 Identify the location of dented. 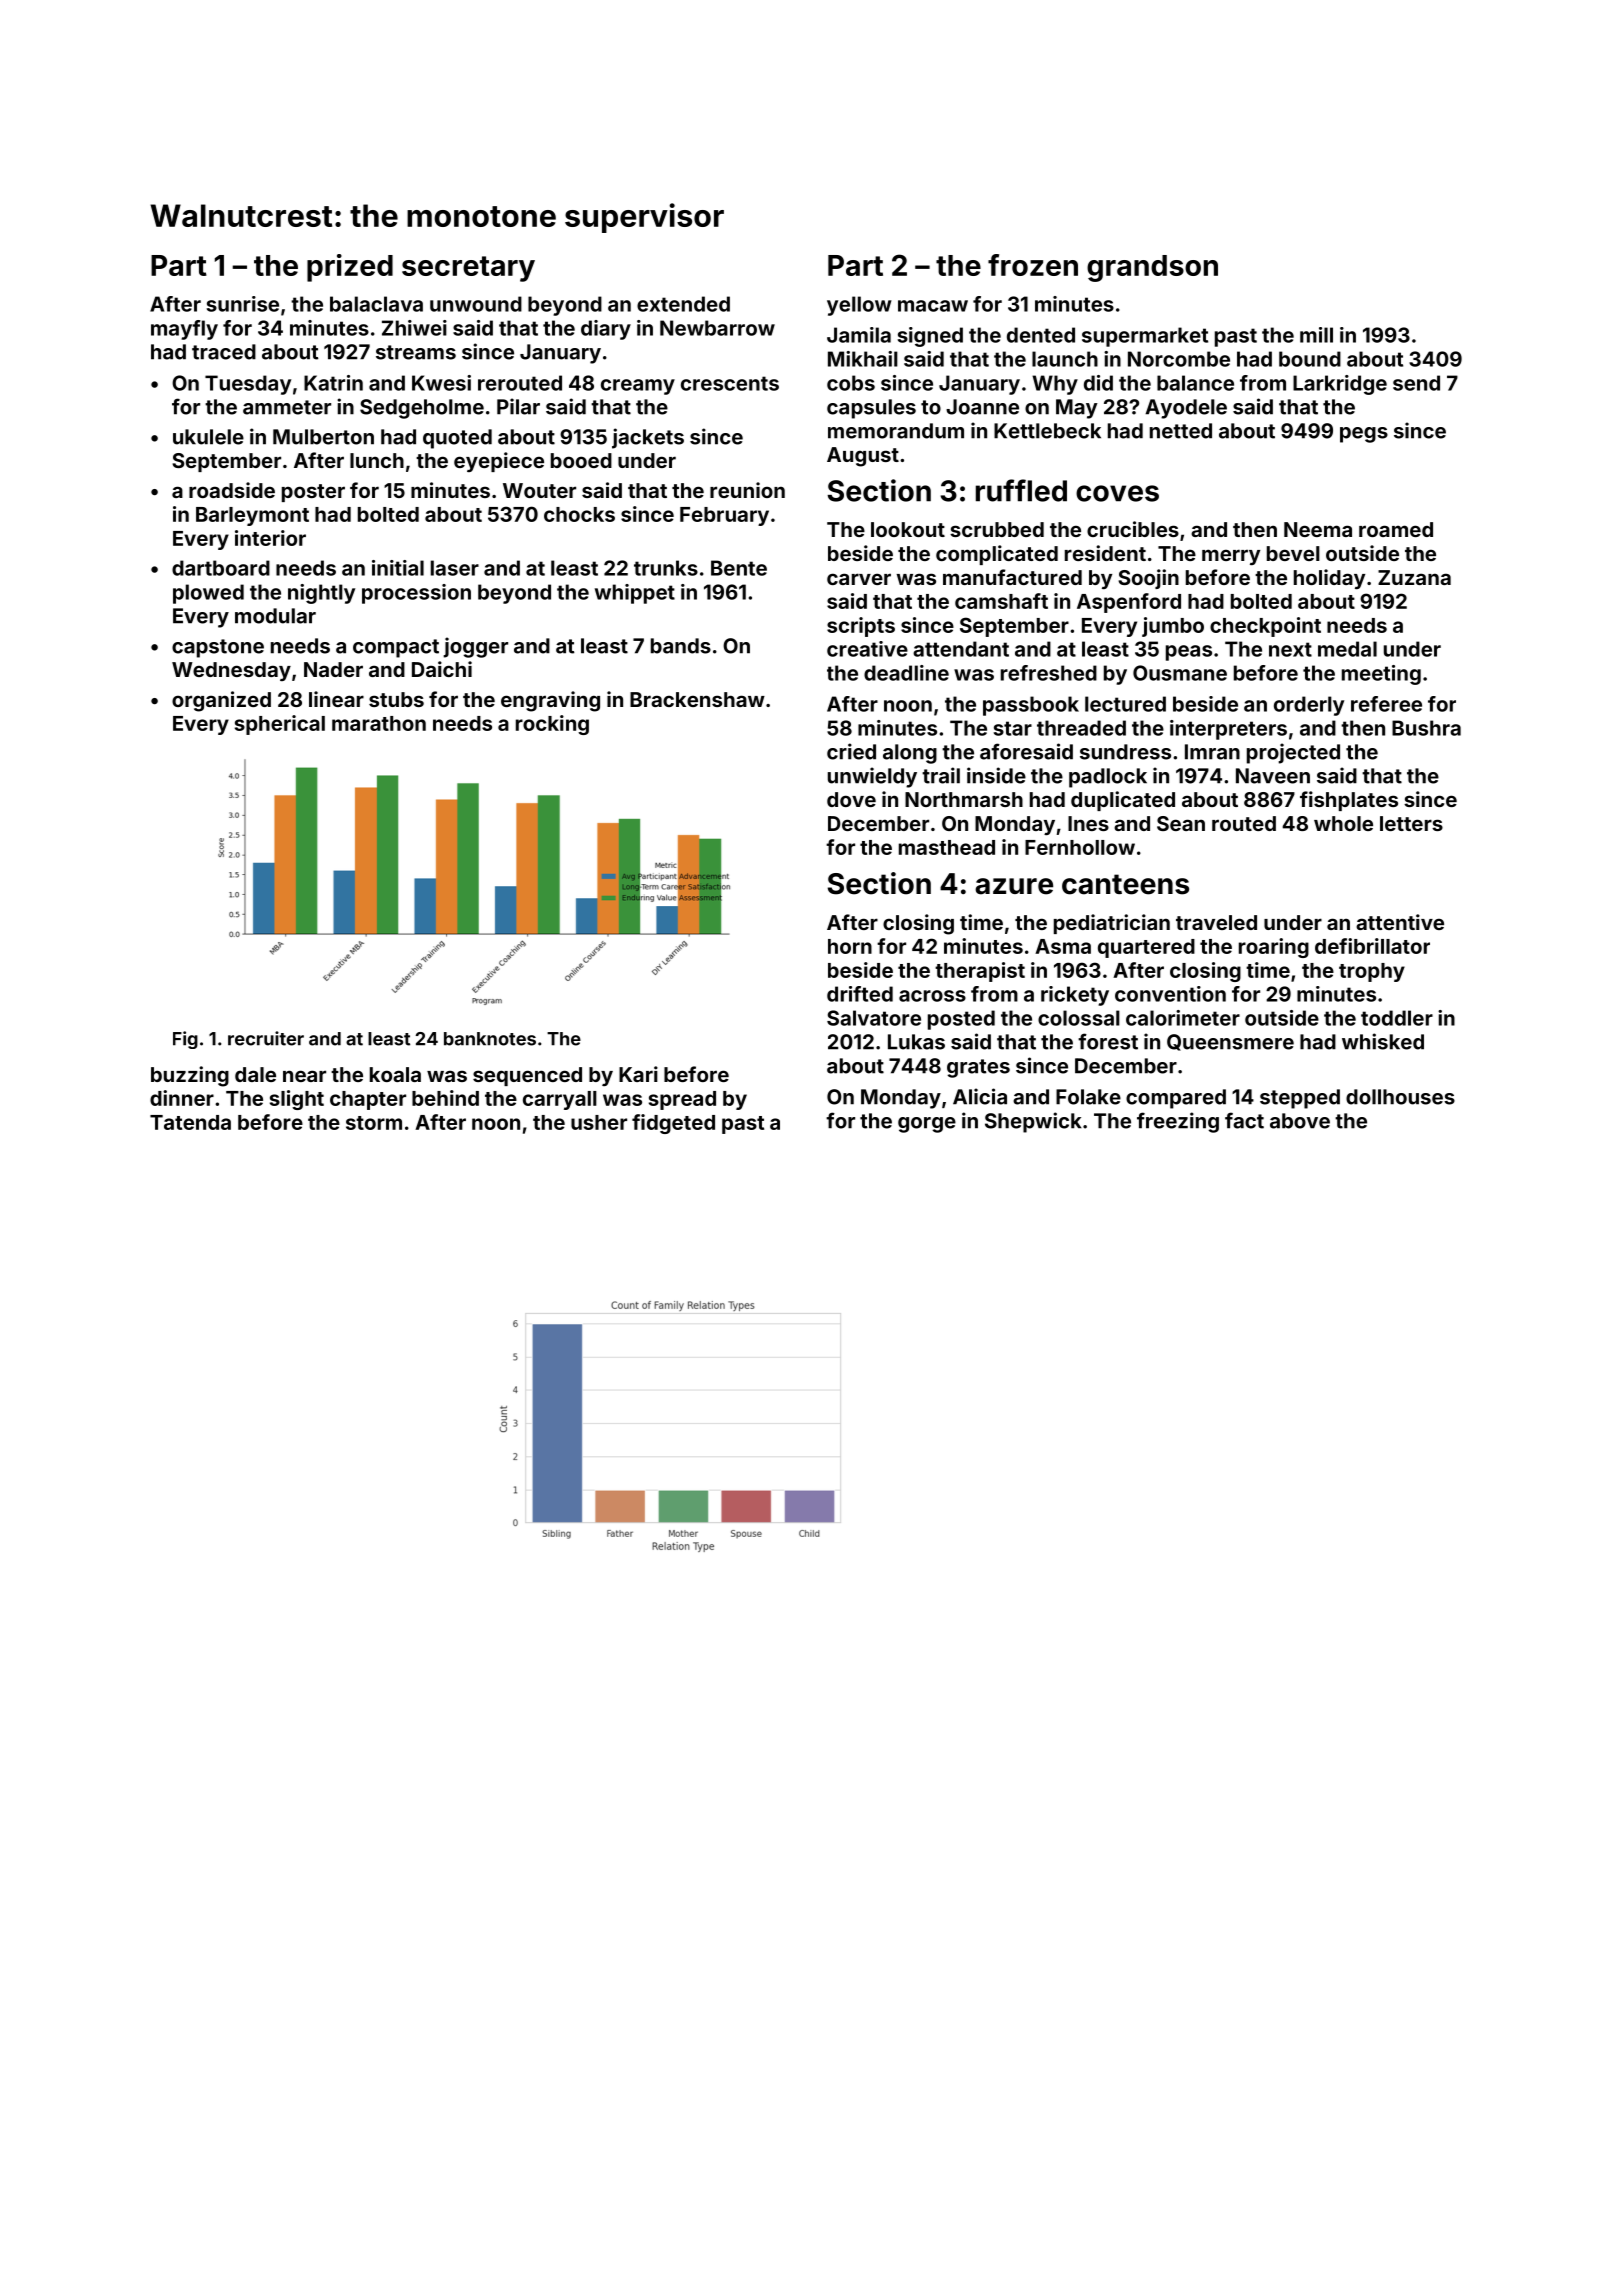
(1041, 335).
